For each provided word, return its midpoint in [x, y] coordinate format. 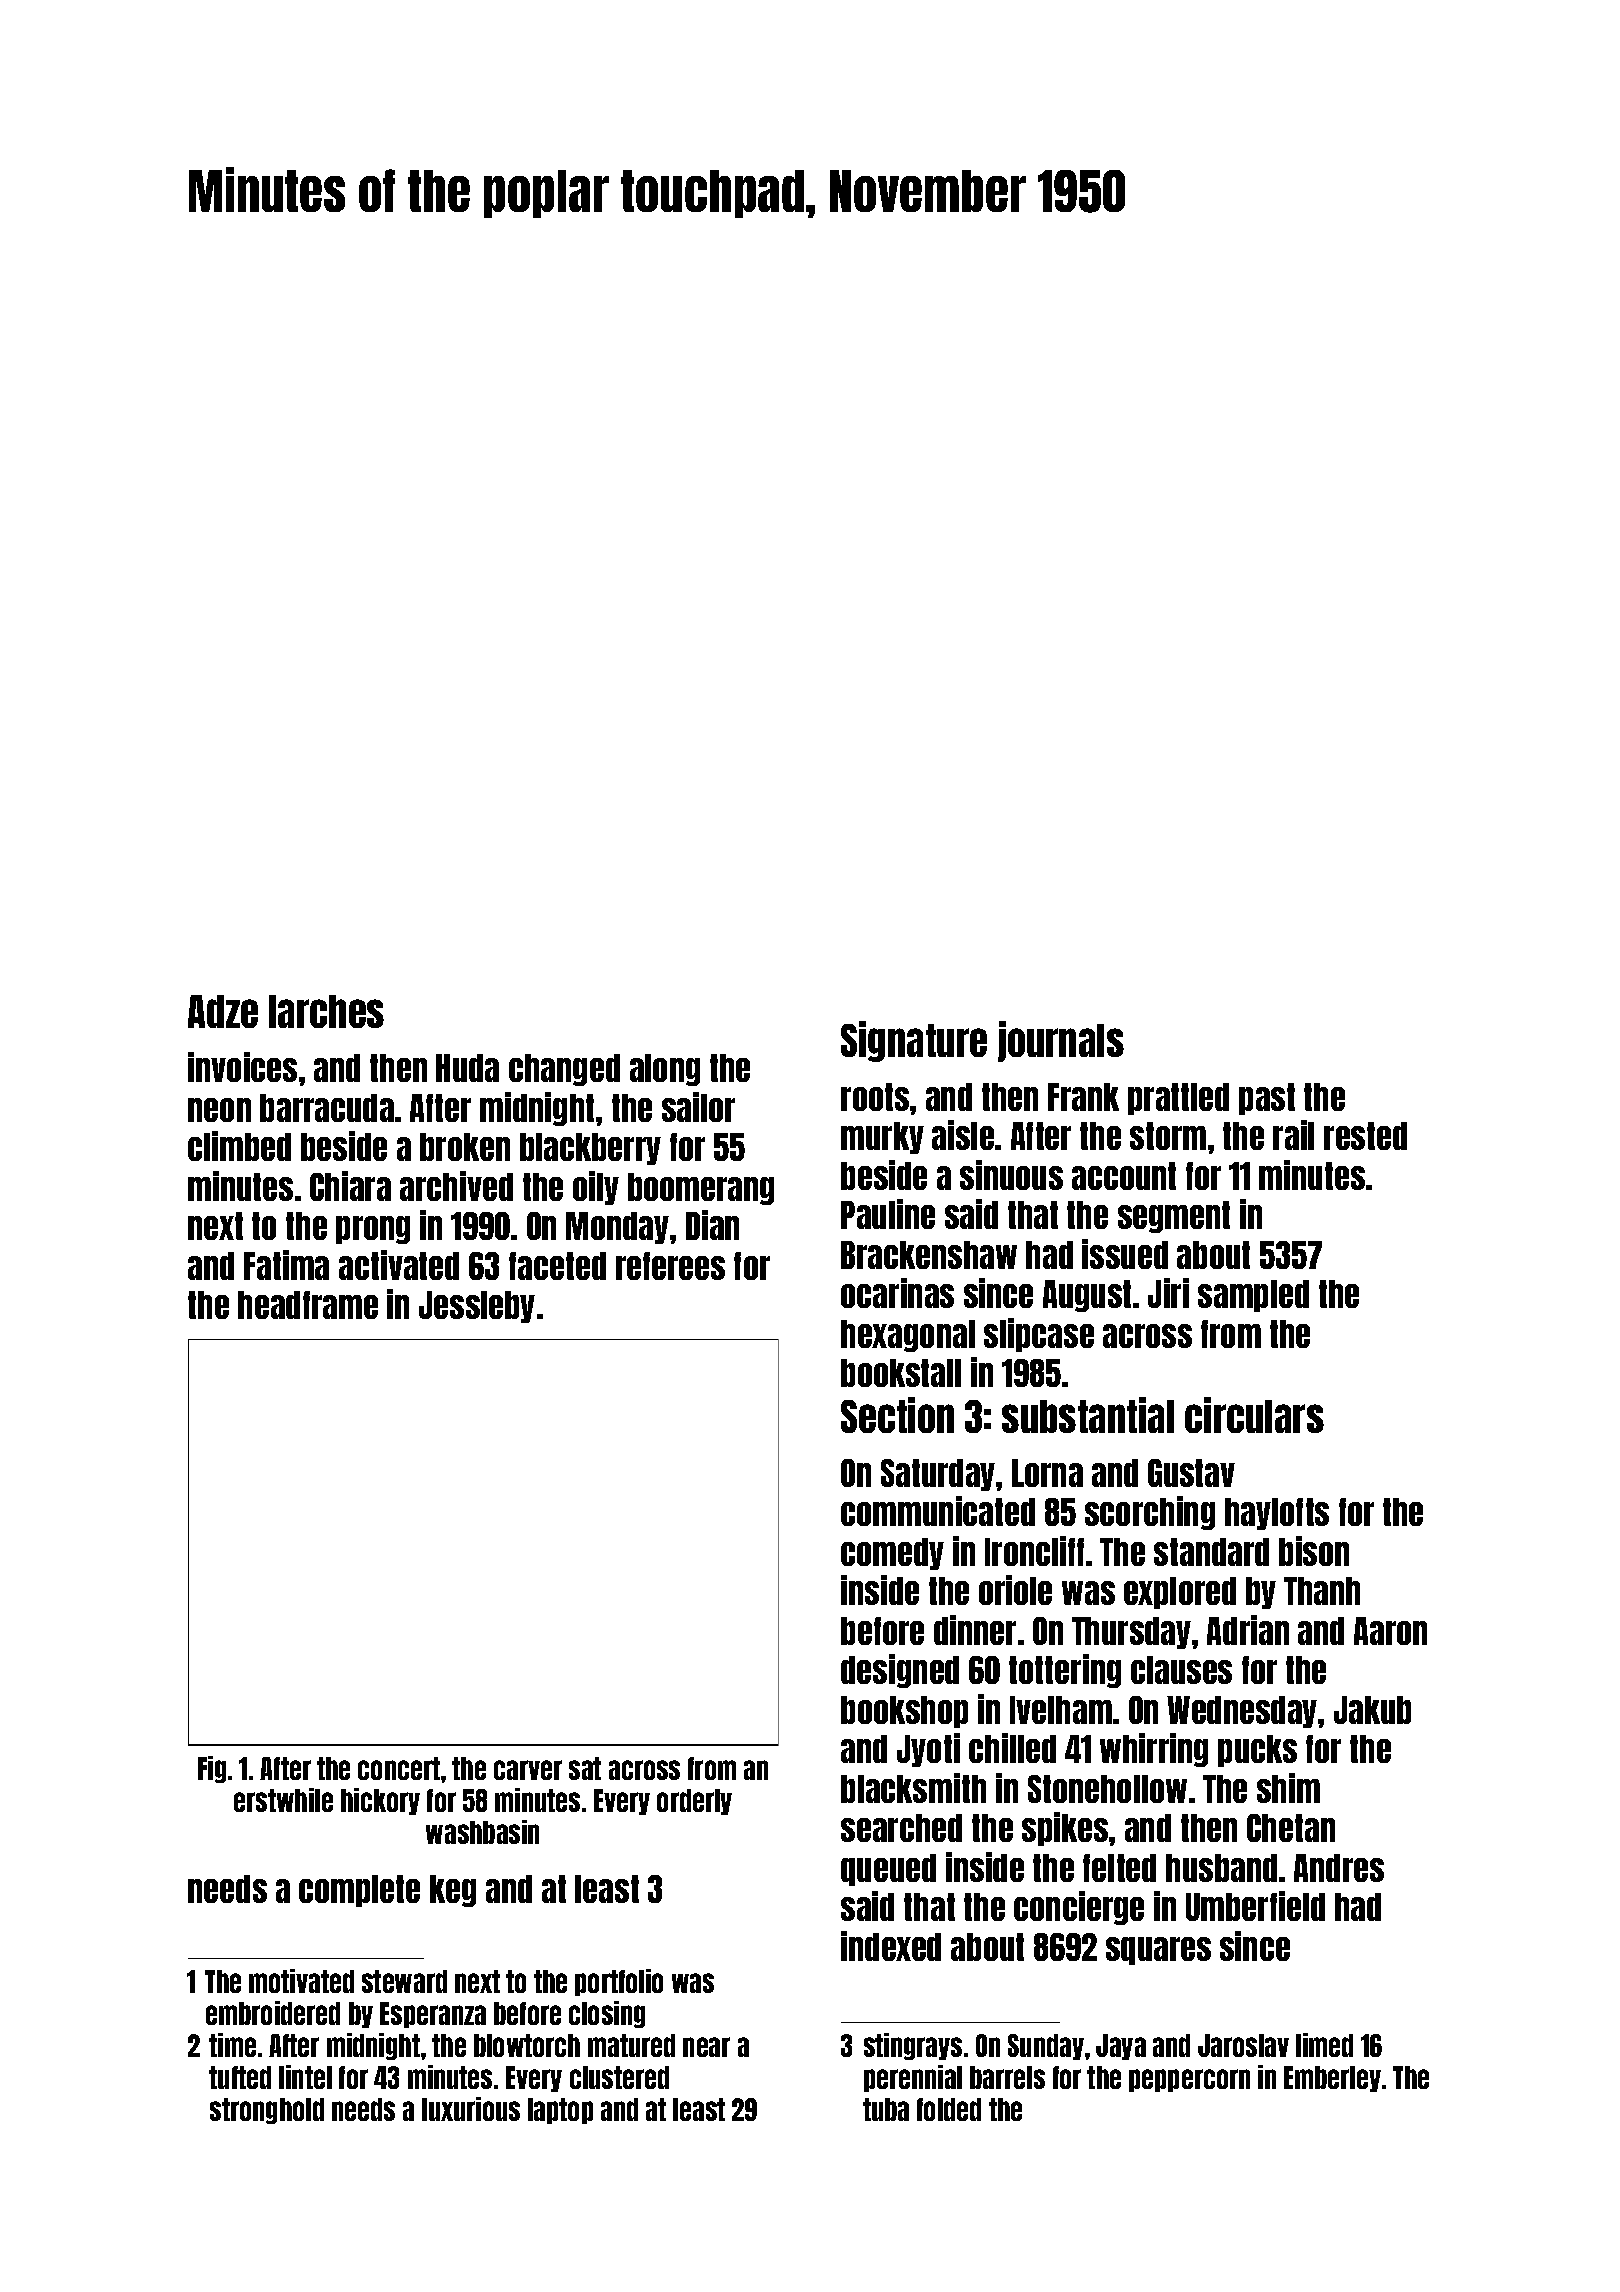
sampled [1253, 1296]
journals [1061, 1041]
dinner [975, 1630]
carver [528, 1770]
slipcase [1039, 1335]
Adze [223, 1011]
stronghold [267, 2111]
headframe [308, 1305]
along [665, 1070]
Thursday [1131, 1633]
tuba [886, 2109]
